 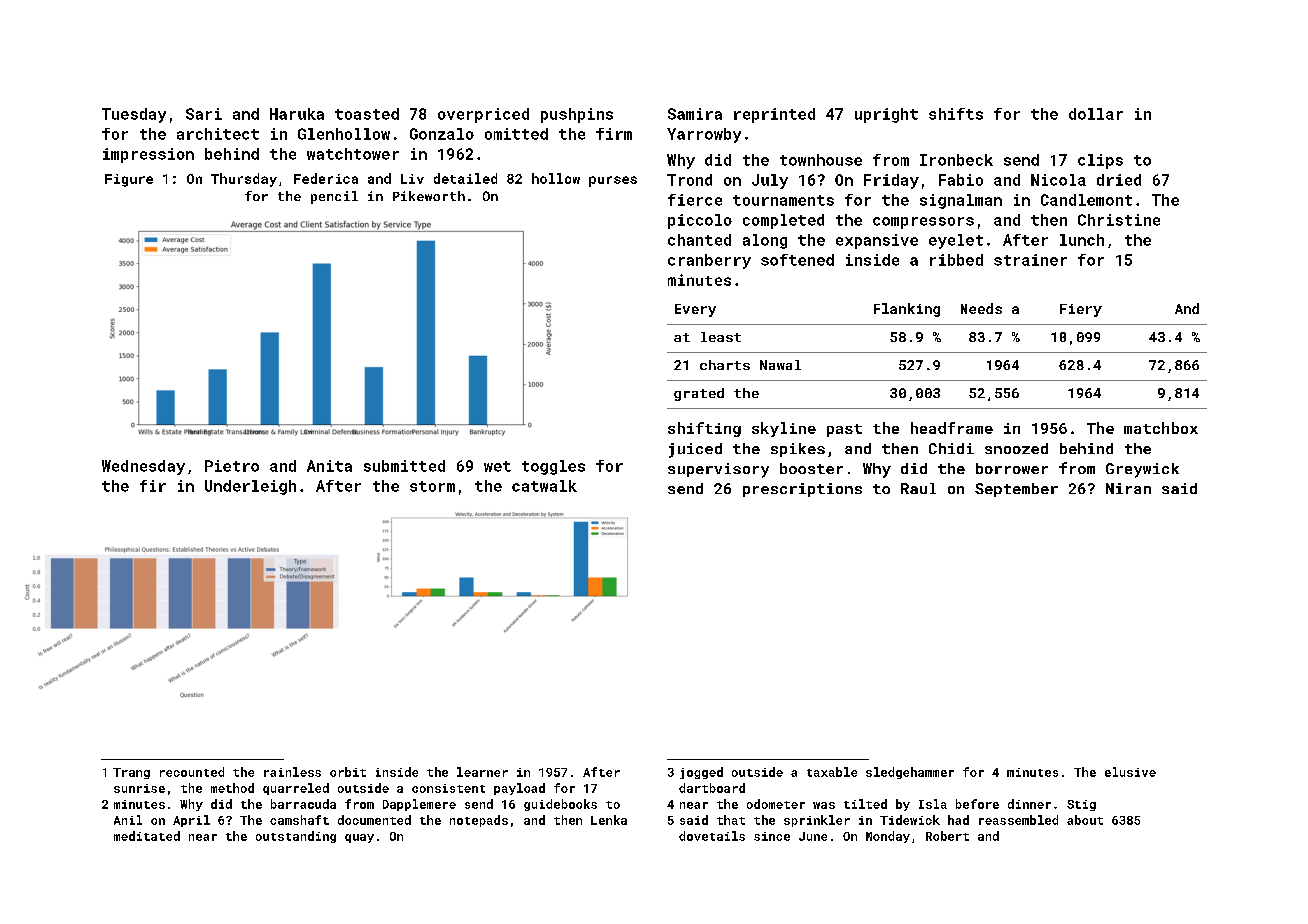 I want to click on cranberry, so click(x=709, y=261).
